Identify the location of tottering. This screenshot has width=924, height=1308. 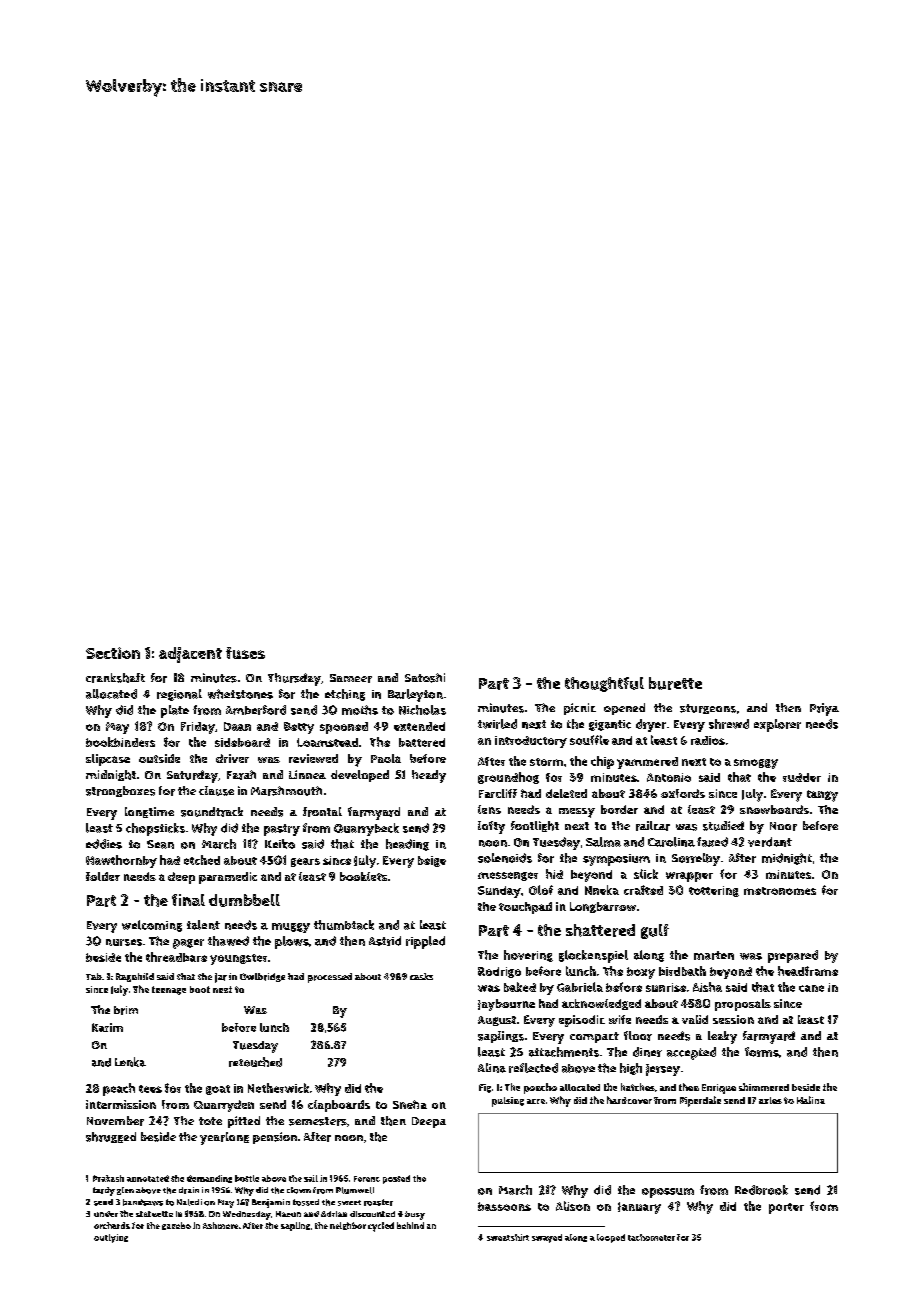
(714, 891).
